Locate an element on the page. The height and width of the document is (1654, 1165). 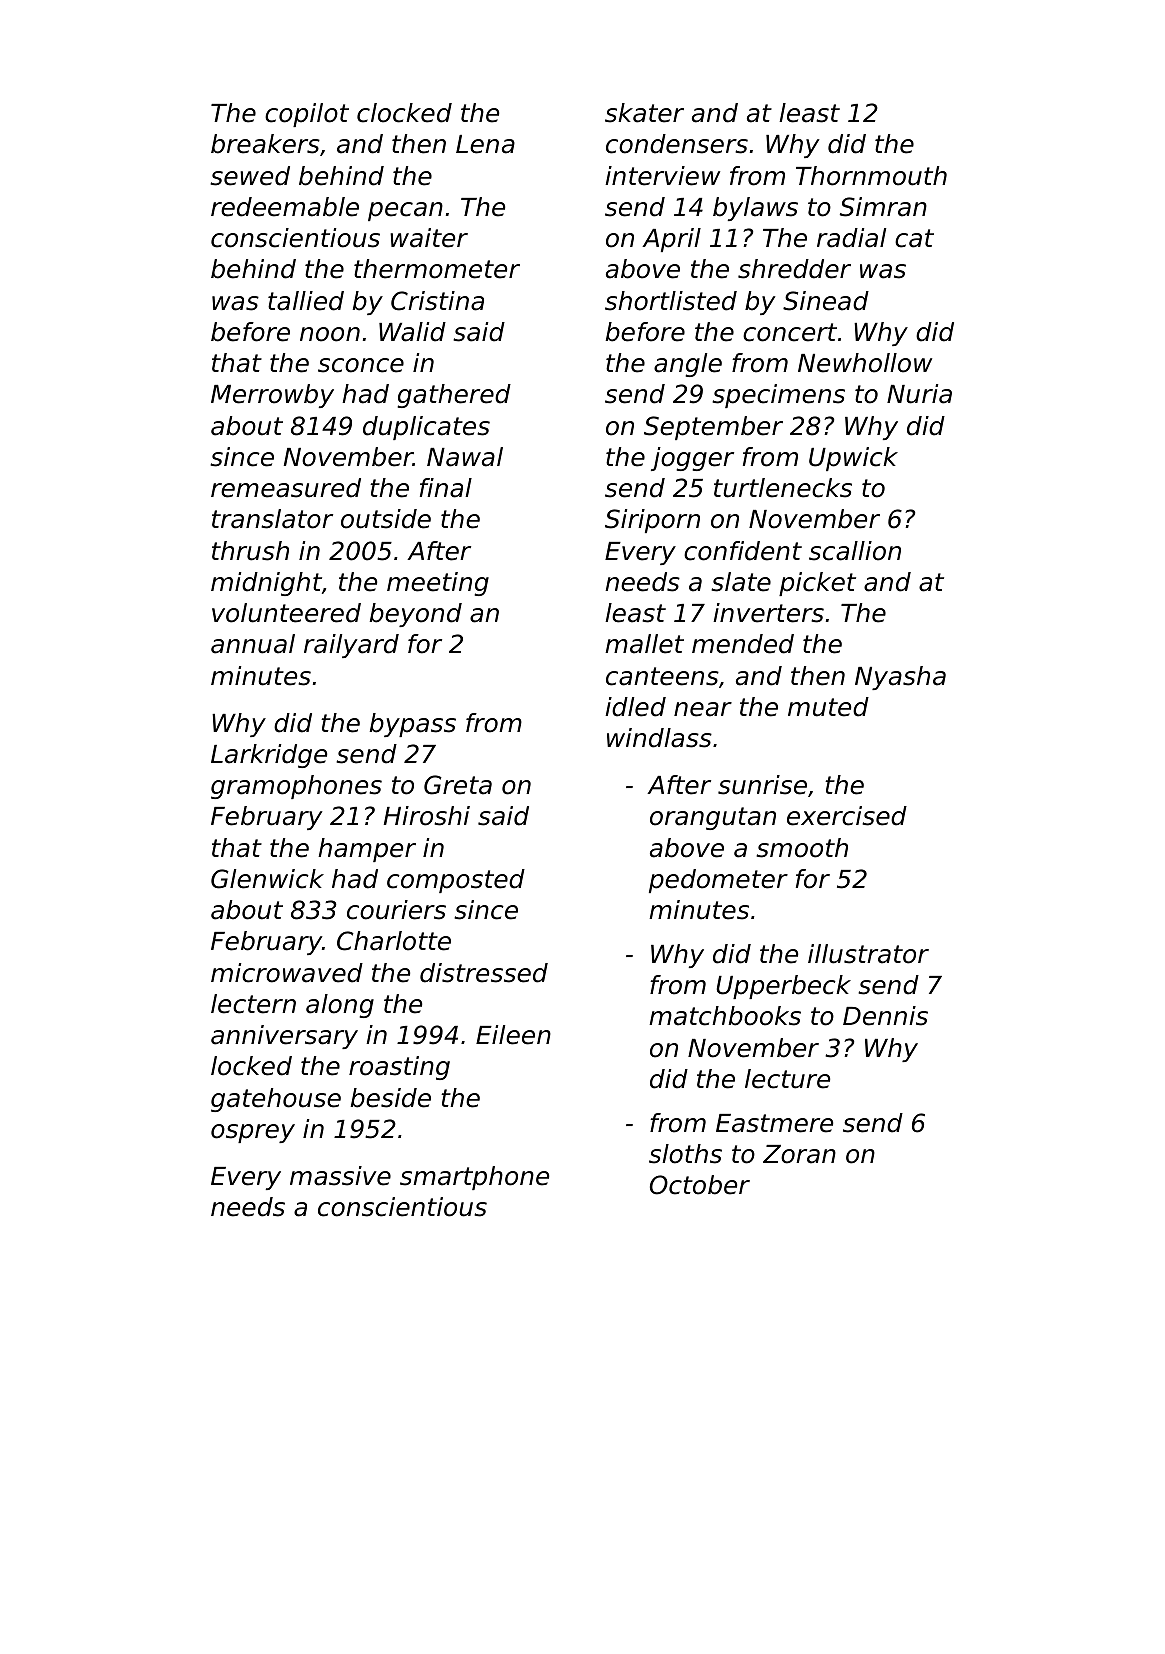
Greta is located at coordinates (458, 785).
